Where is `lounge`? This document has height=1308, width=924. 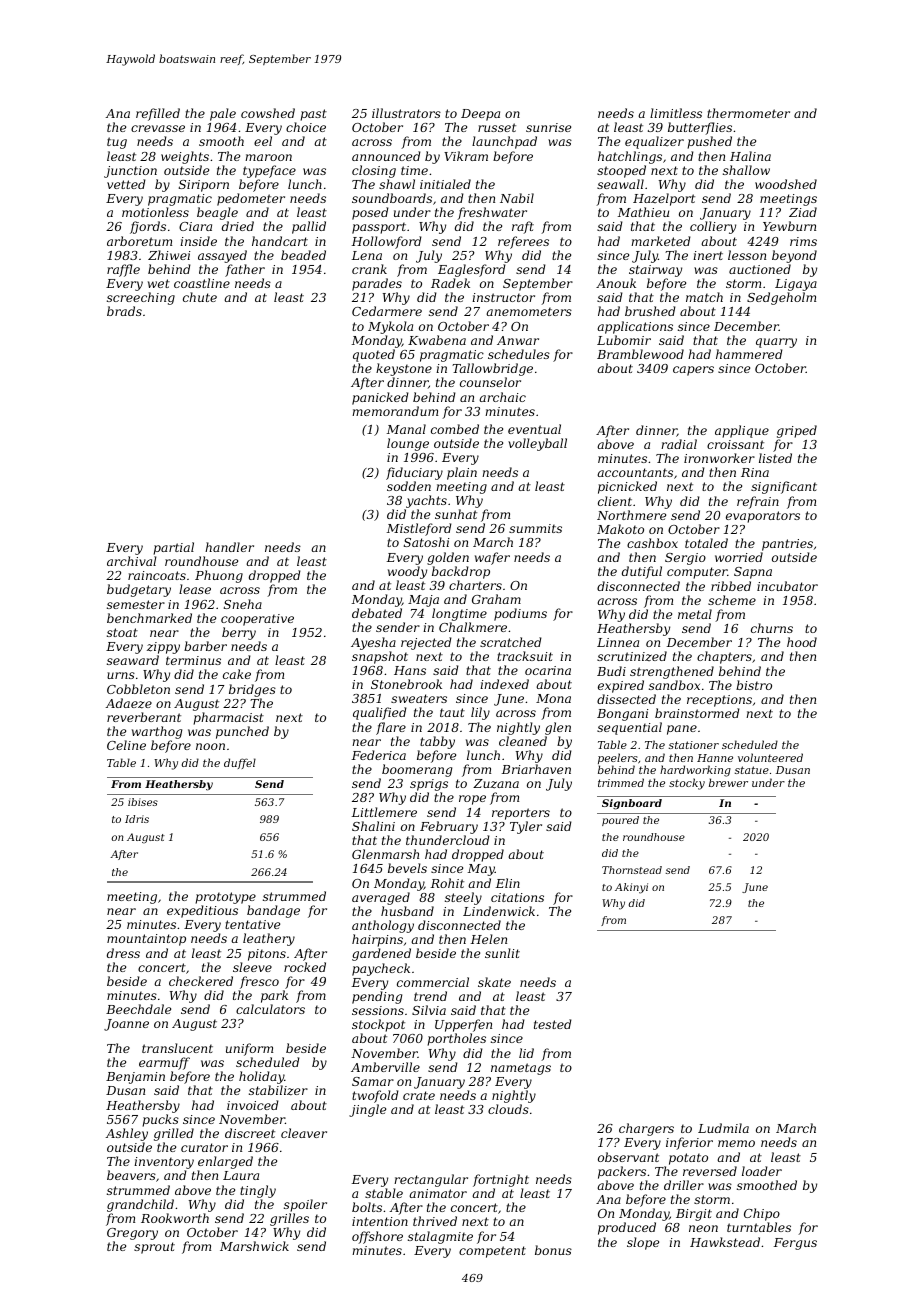 lounge is located at coordinates (408, 444).
